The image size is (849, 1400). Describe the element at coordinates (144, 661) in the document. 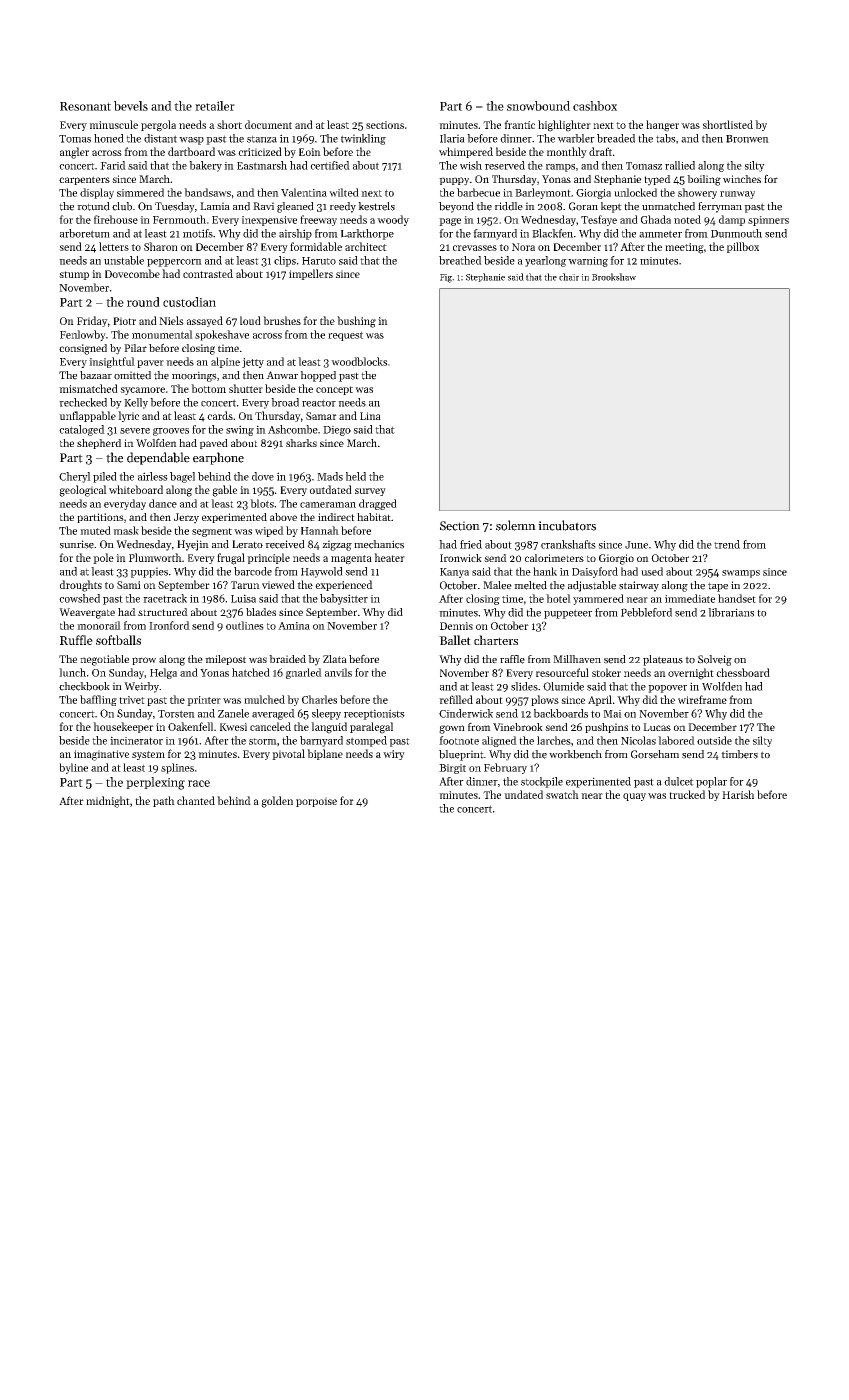

I see `prow` at that location.
